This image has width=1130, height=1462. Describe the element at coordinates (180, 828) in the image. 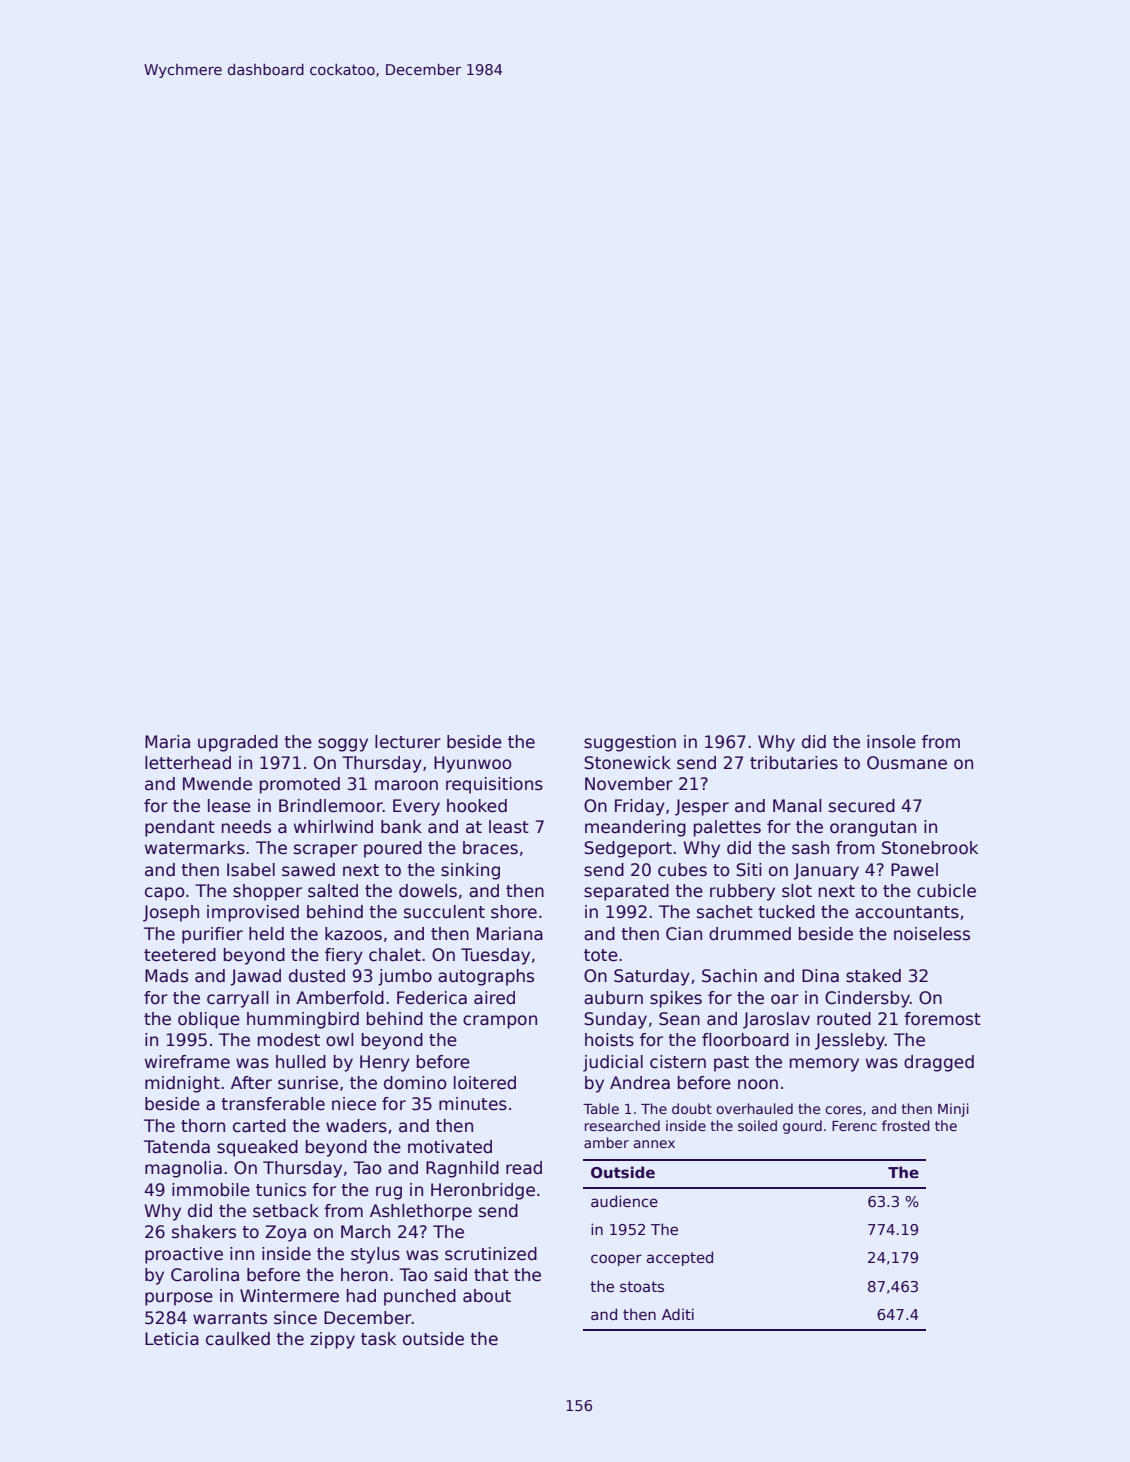

I see `pendant` at that location.
